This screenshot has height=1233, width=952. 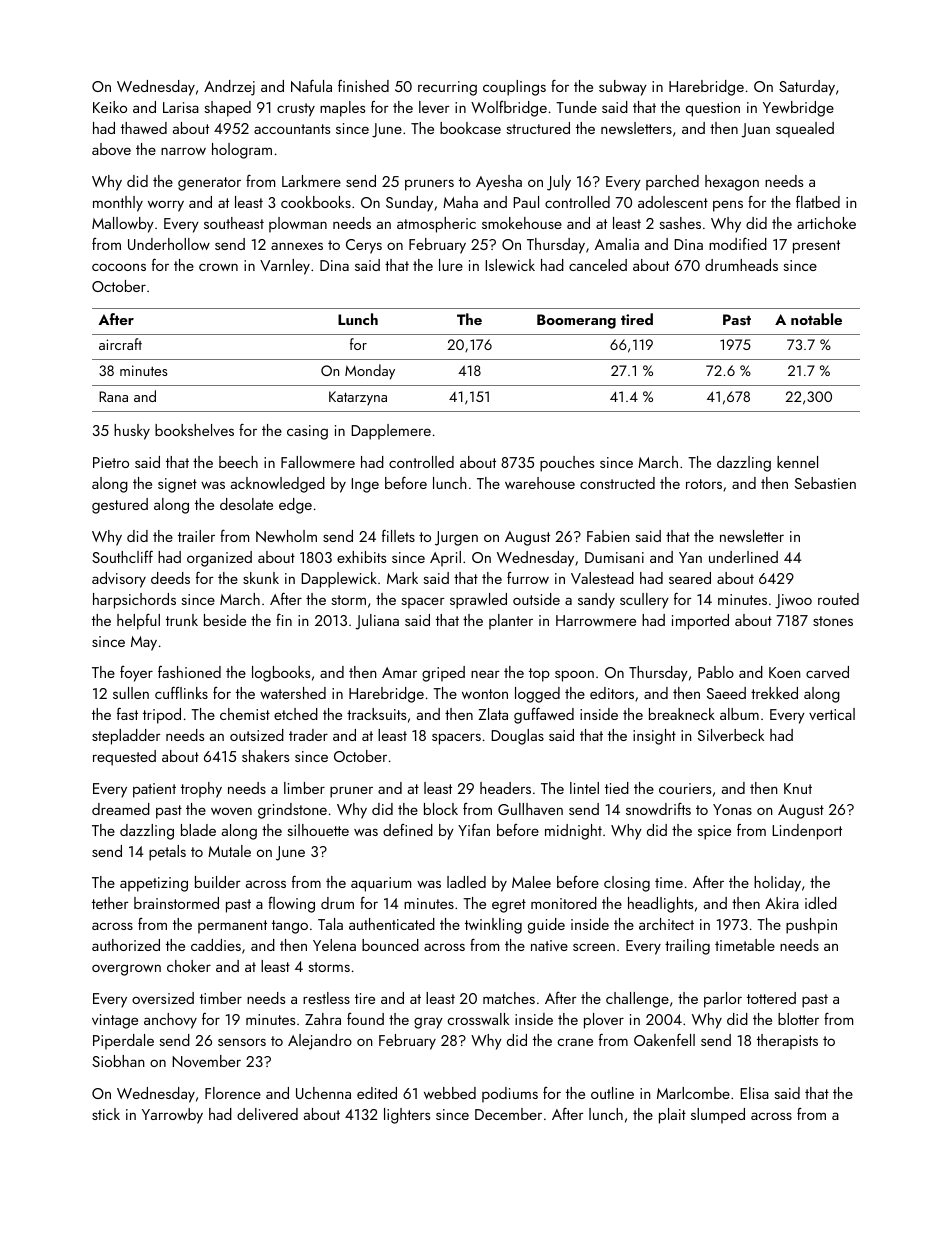 What do you see at coordinates (718, 1116) in the screenshot?
I see `slumped` at bounding box center [718, 1116].
